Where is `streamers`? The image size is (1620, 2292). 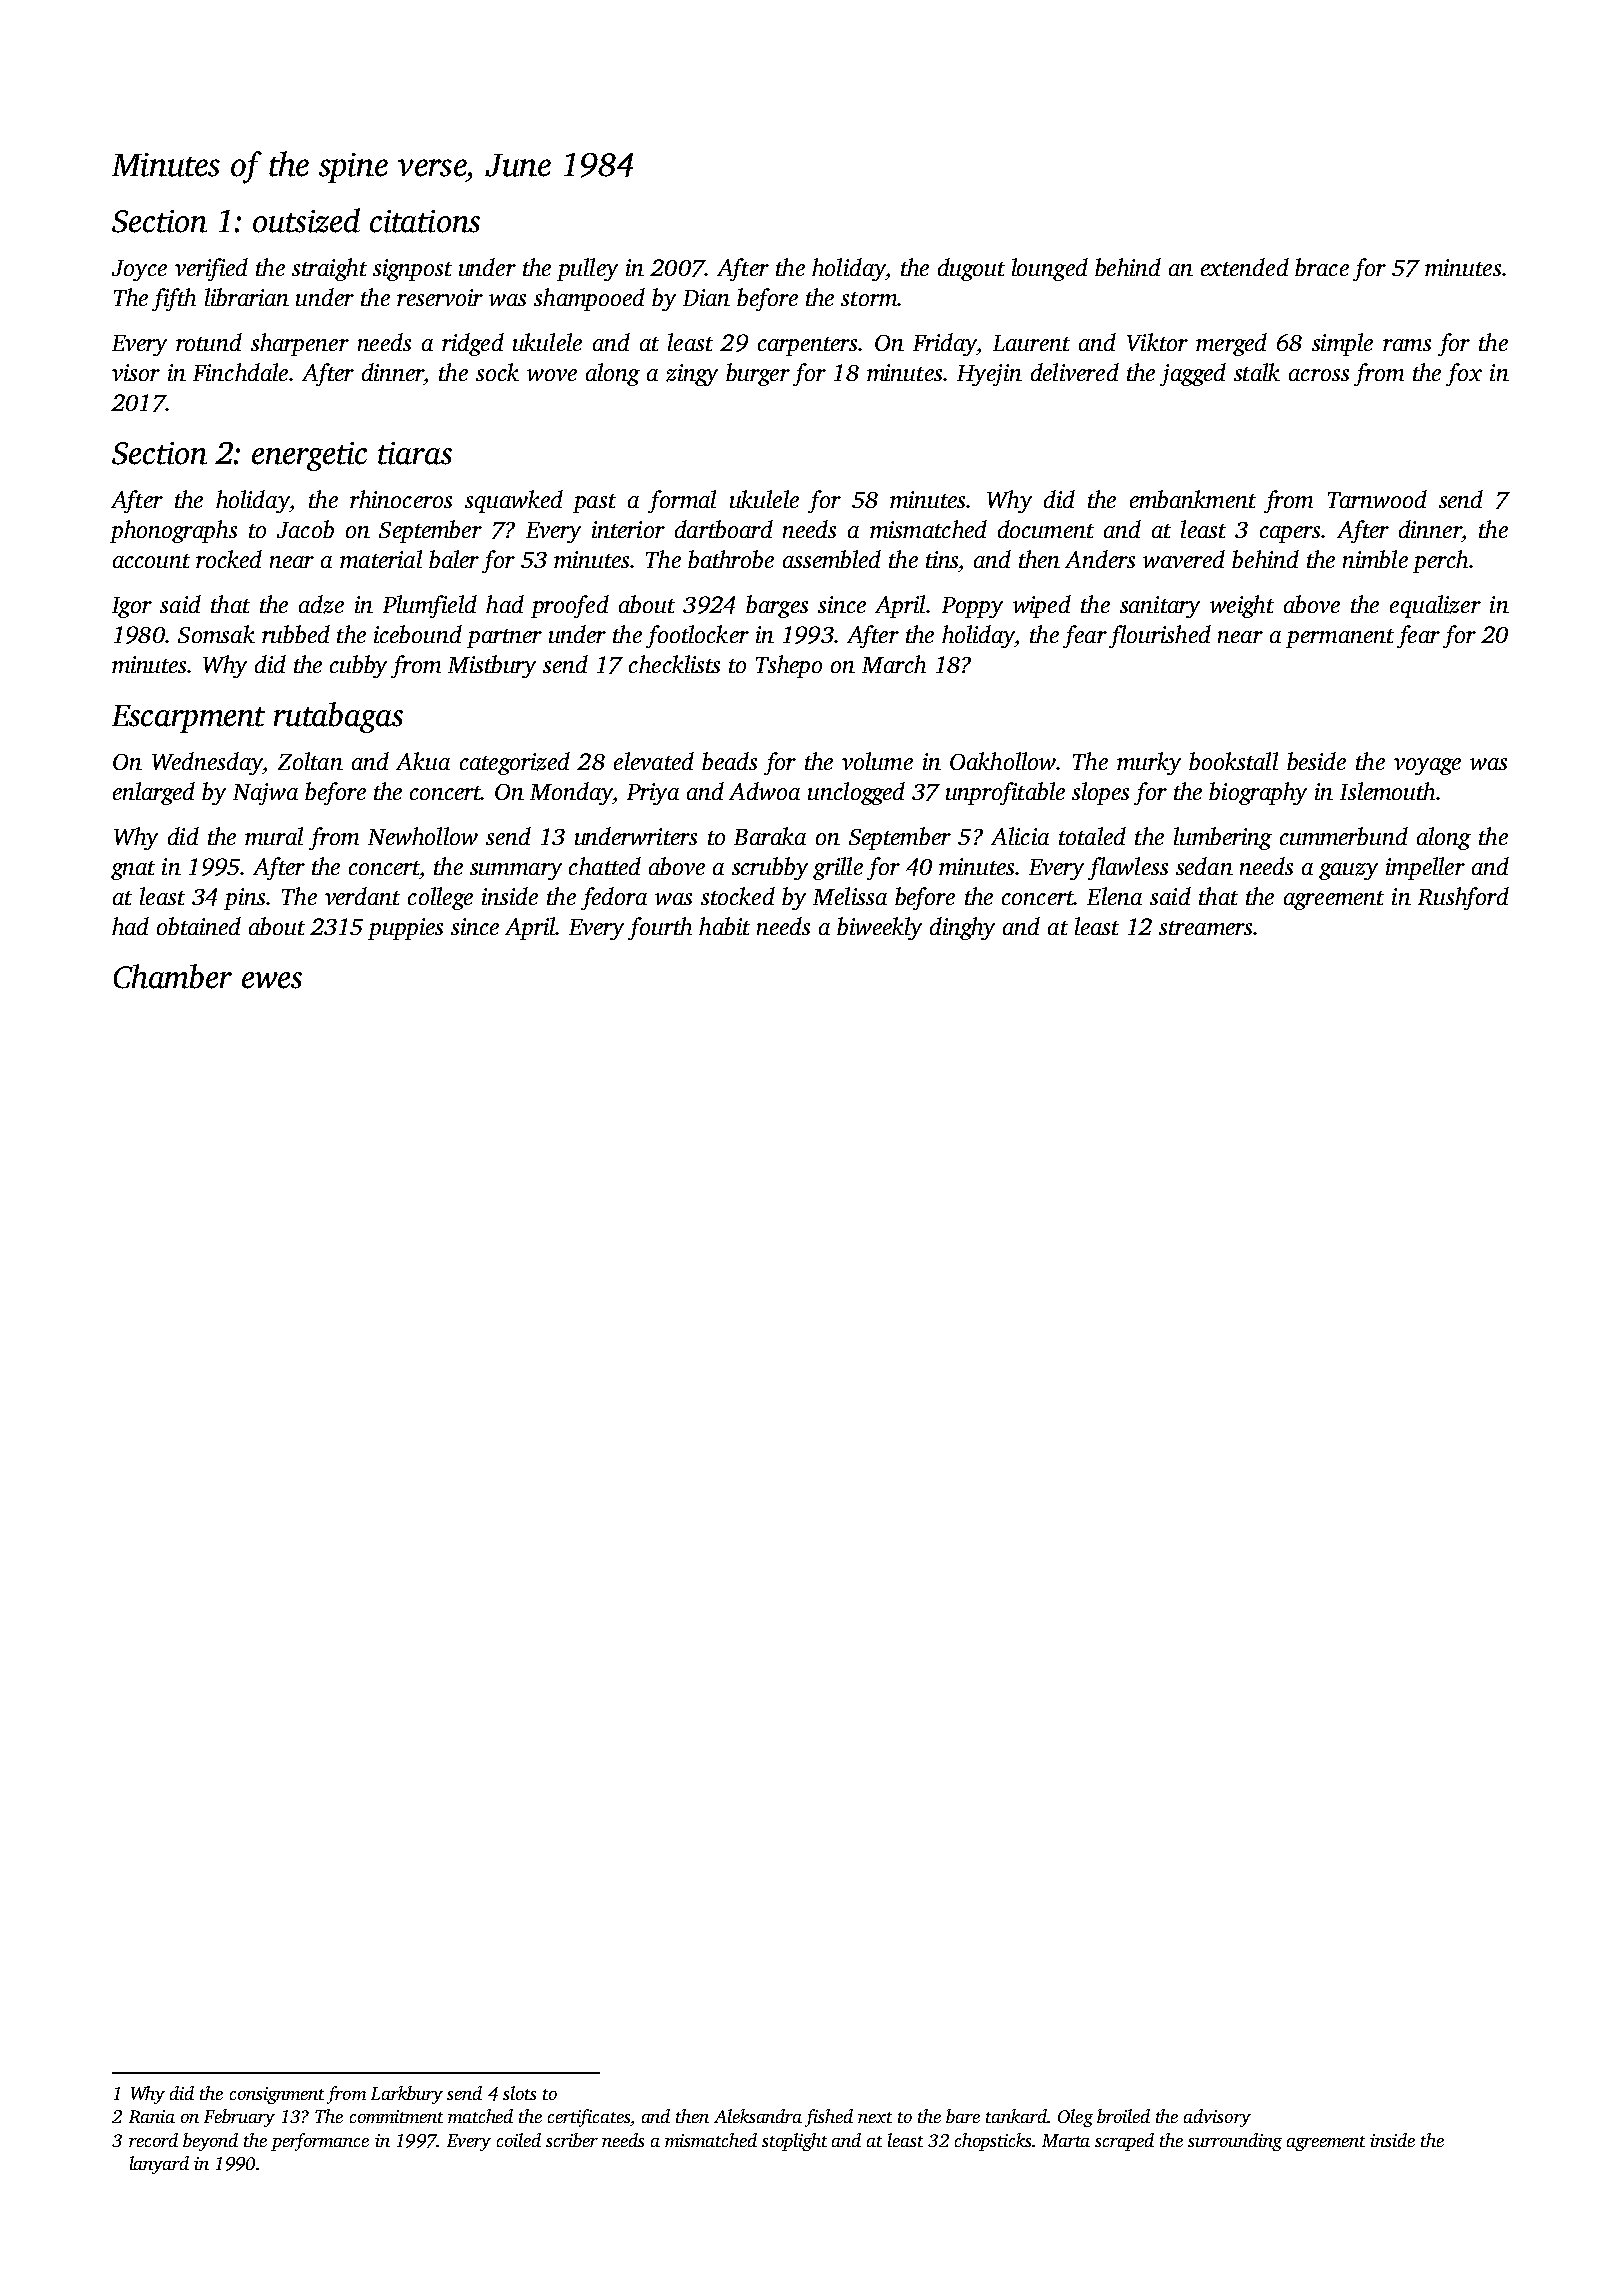 streamers is located at coordinates (1205, 928).
